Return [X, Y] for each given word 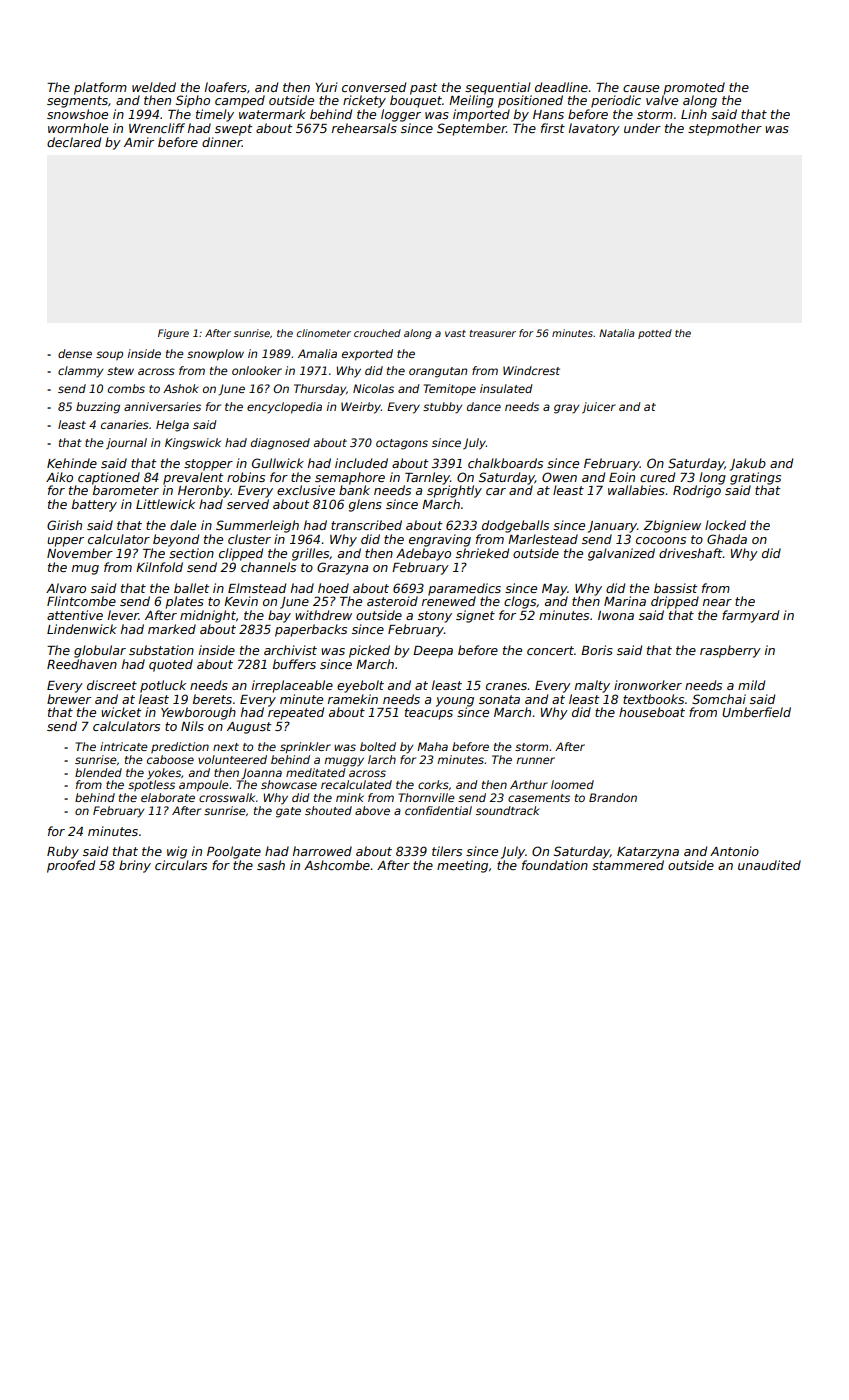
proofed [71, 866]
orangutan [438, 372]
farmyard [750, 616]
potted [655, 334]
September [471, 129]
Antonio [734, 851]
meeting [462, 866]
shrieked [482, 553]
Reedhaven [82, 664]
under [642, 128]
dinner [222, 142]
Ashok [180, 388]
